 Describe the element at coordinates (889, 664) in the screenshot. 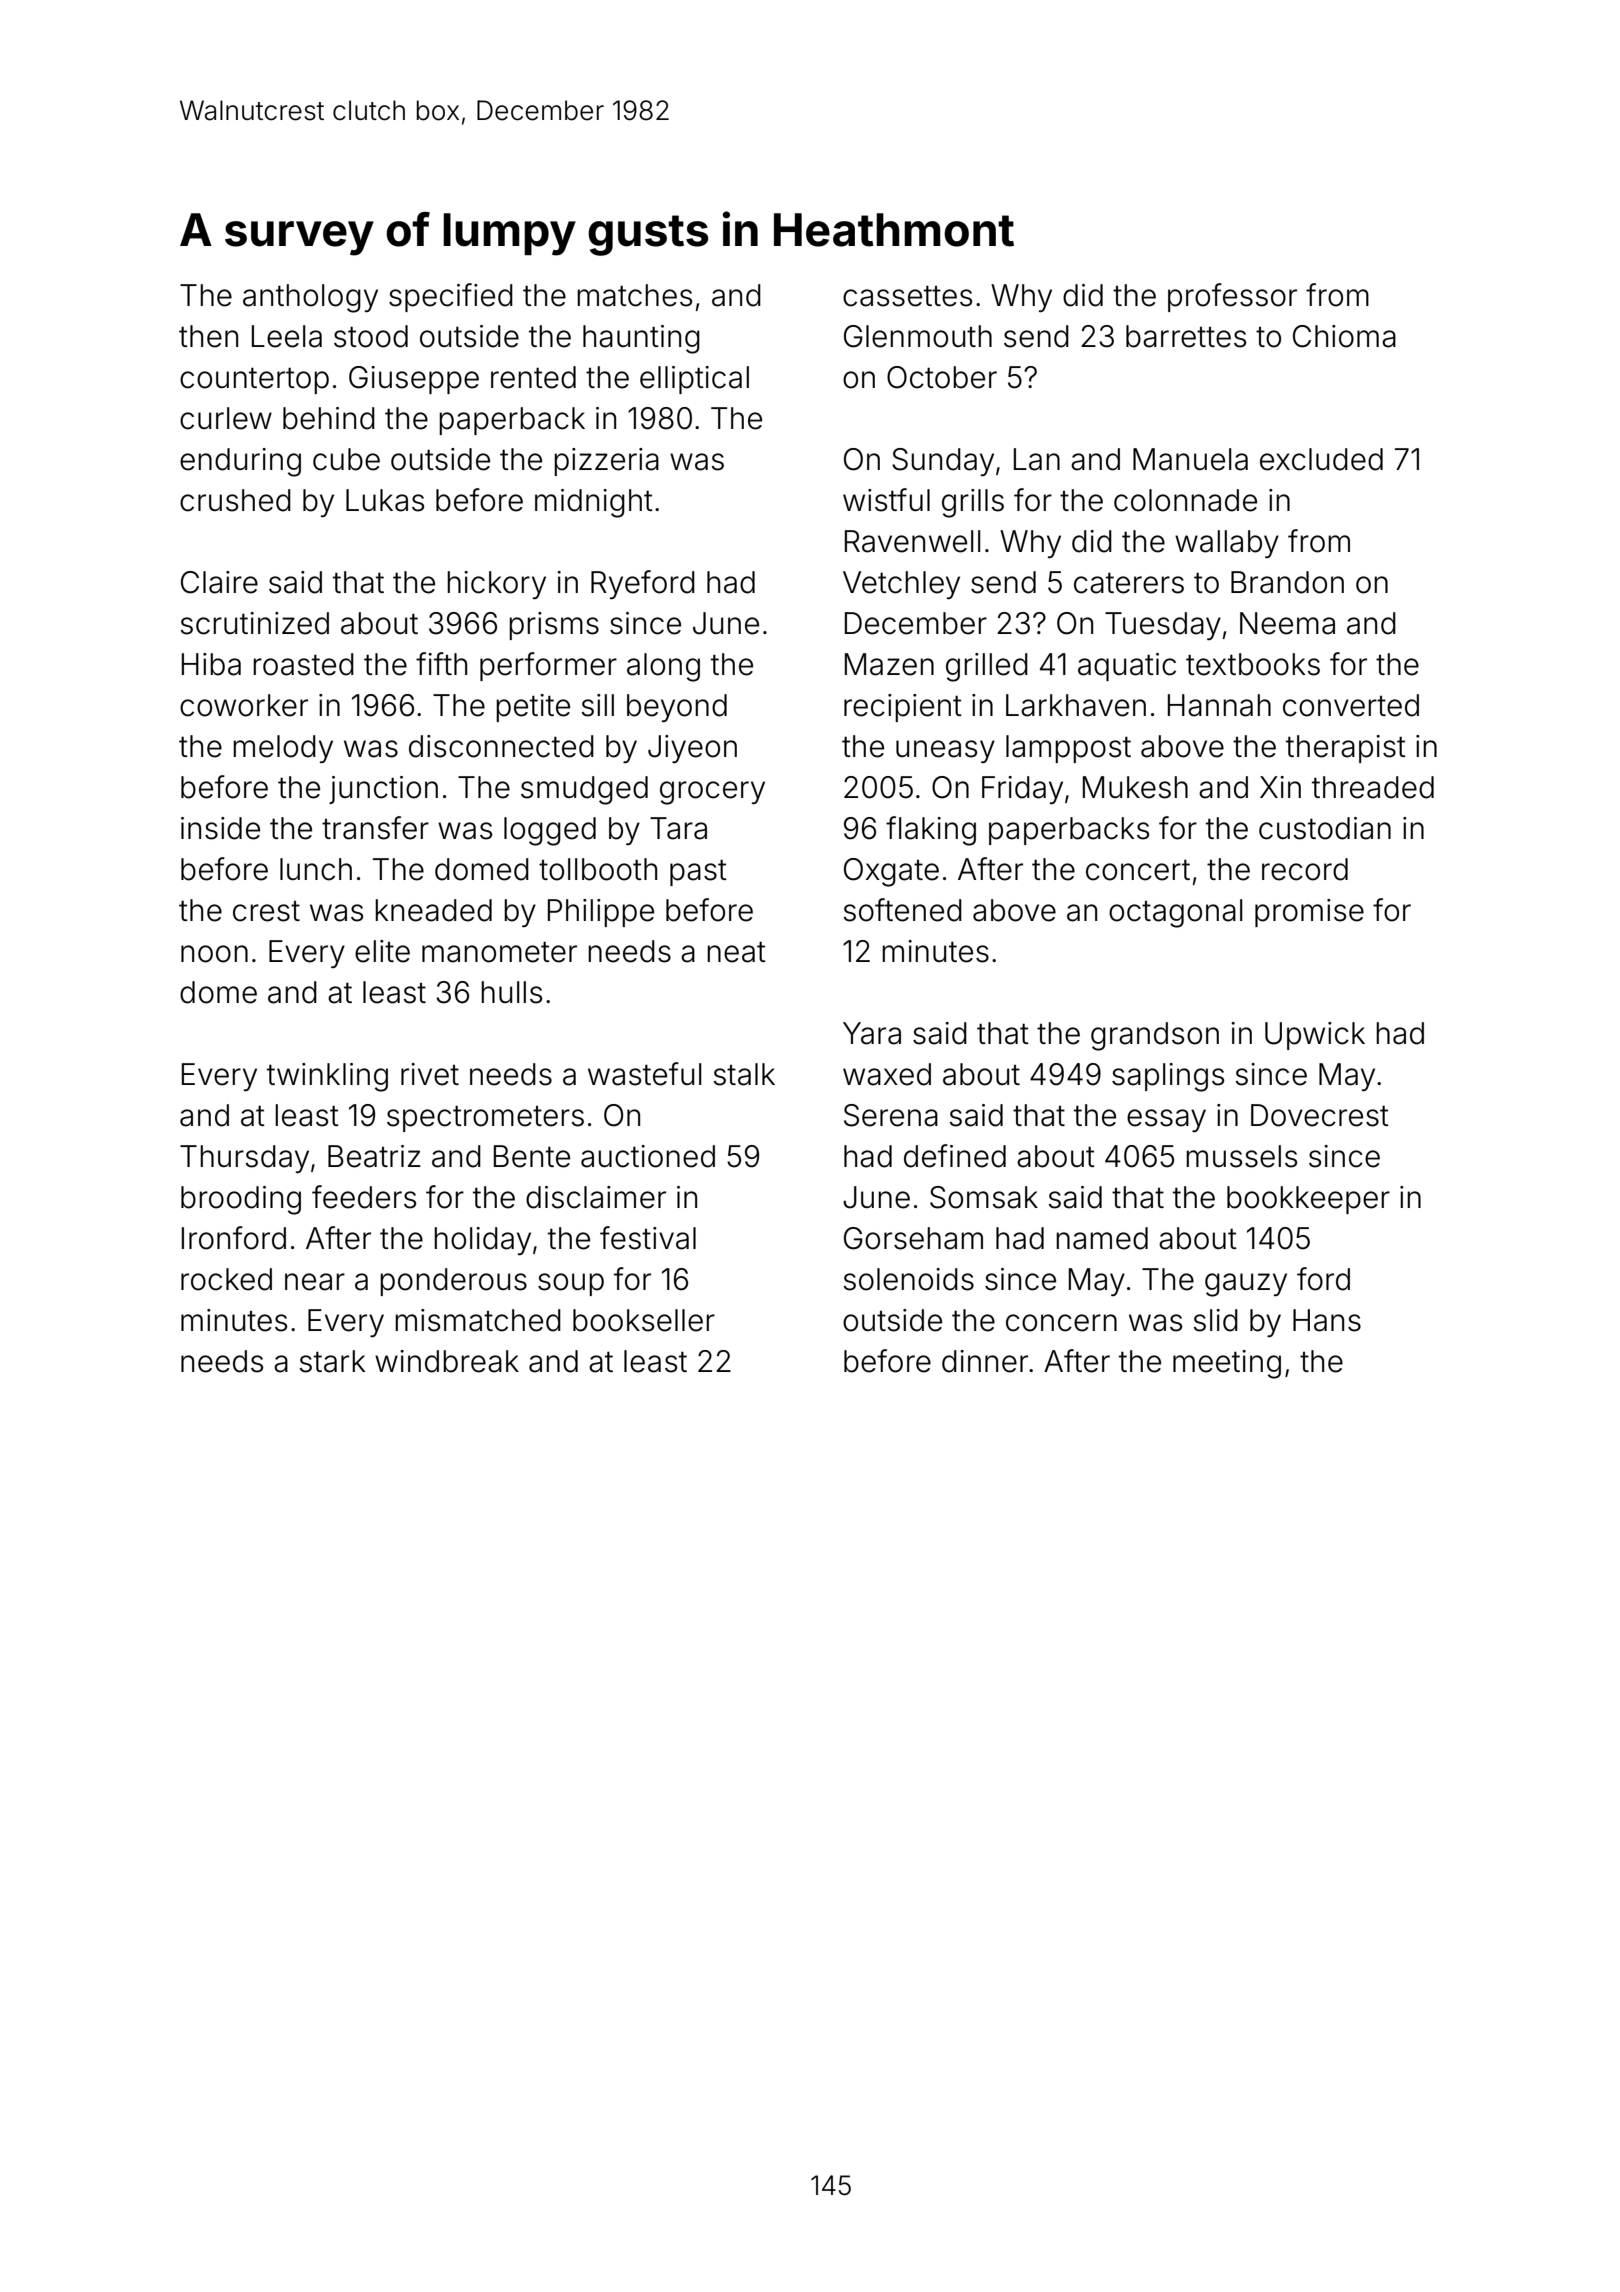

I see `Mazen` at that location.
